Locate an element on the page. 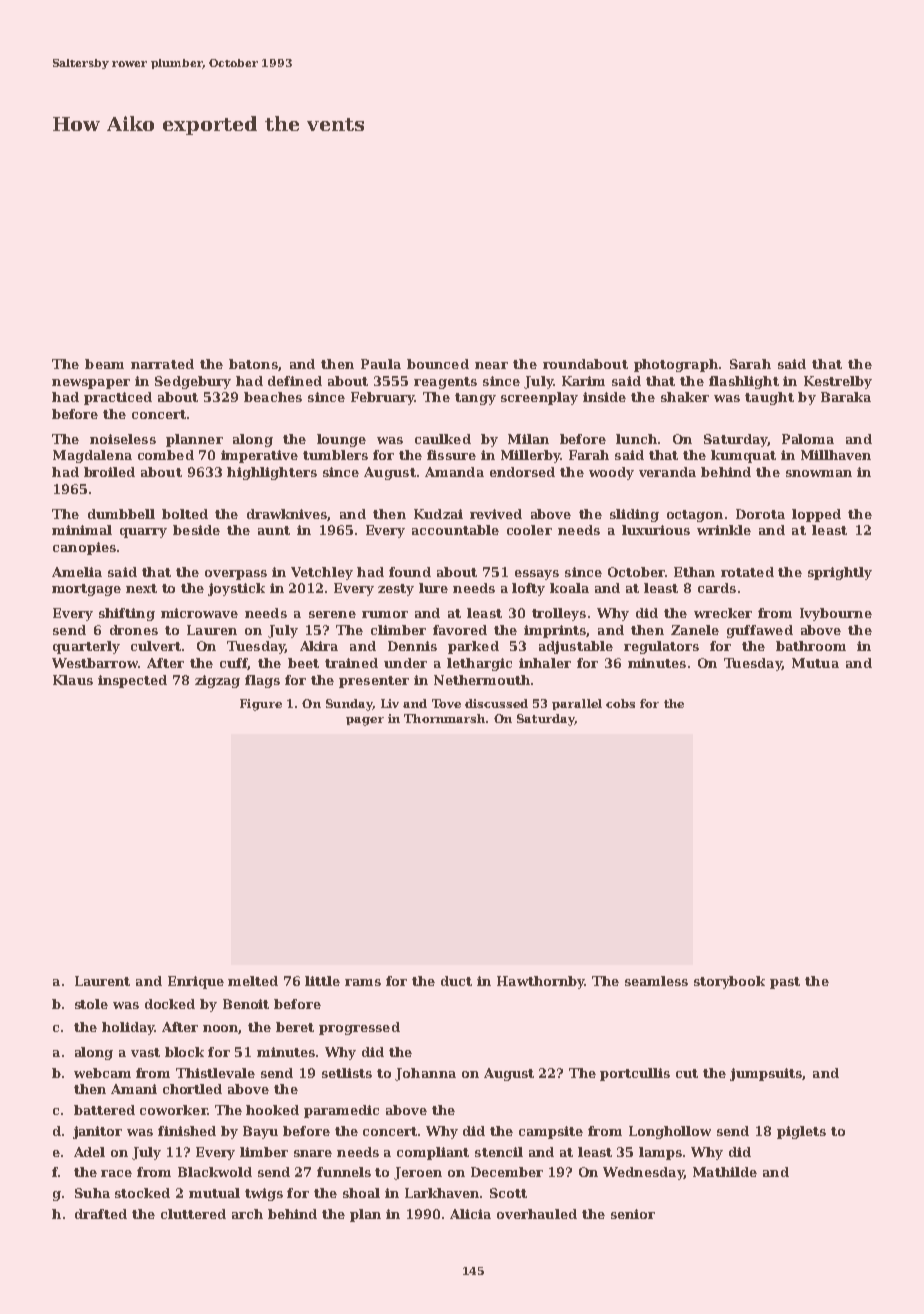  Sarah is located at coordinates (750, 364).
